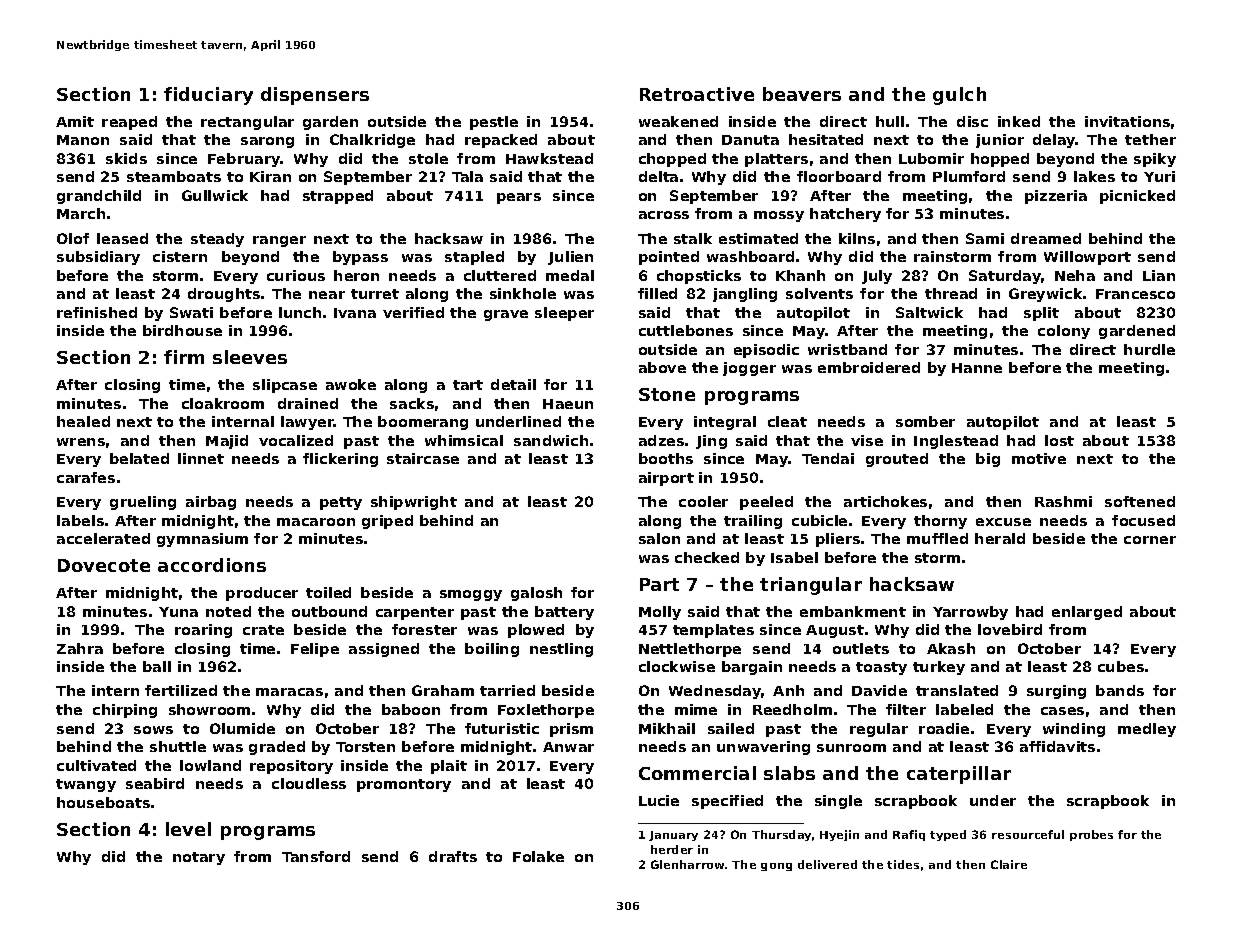  Describe the element at coordinates (387, 522) in the page. I see `griped` at that location.
